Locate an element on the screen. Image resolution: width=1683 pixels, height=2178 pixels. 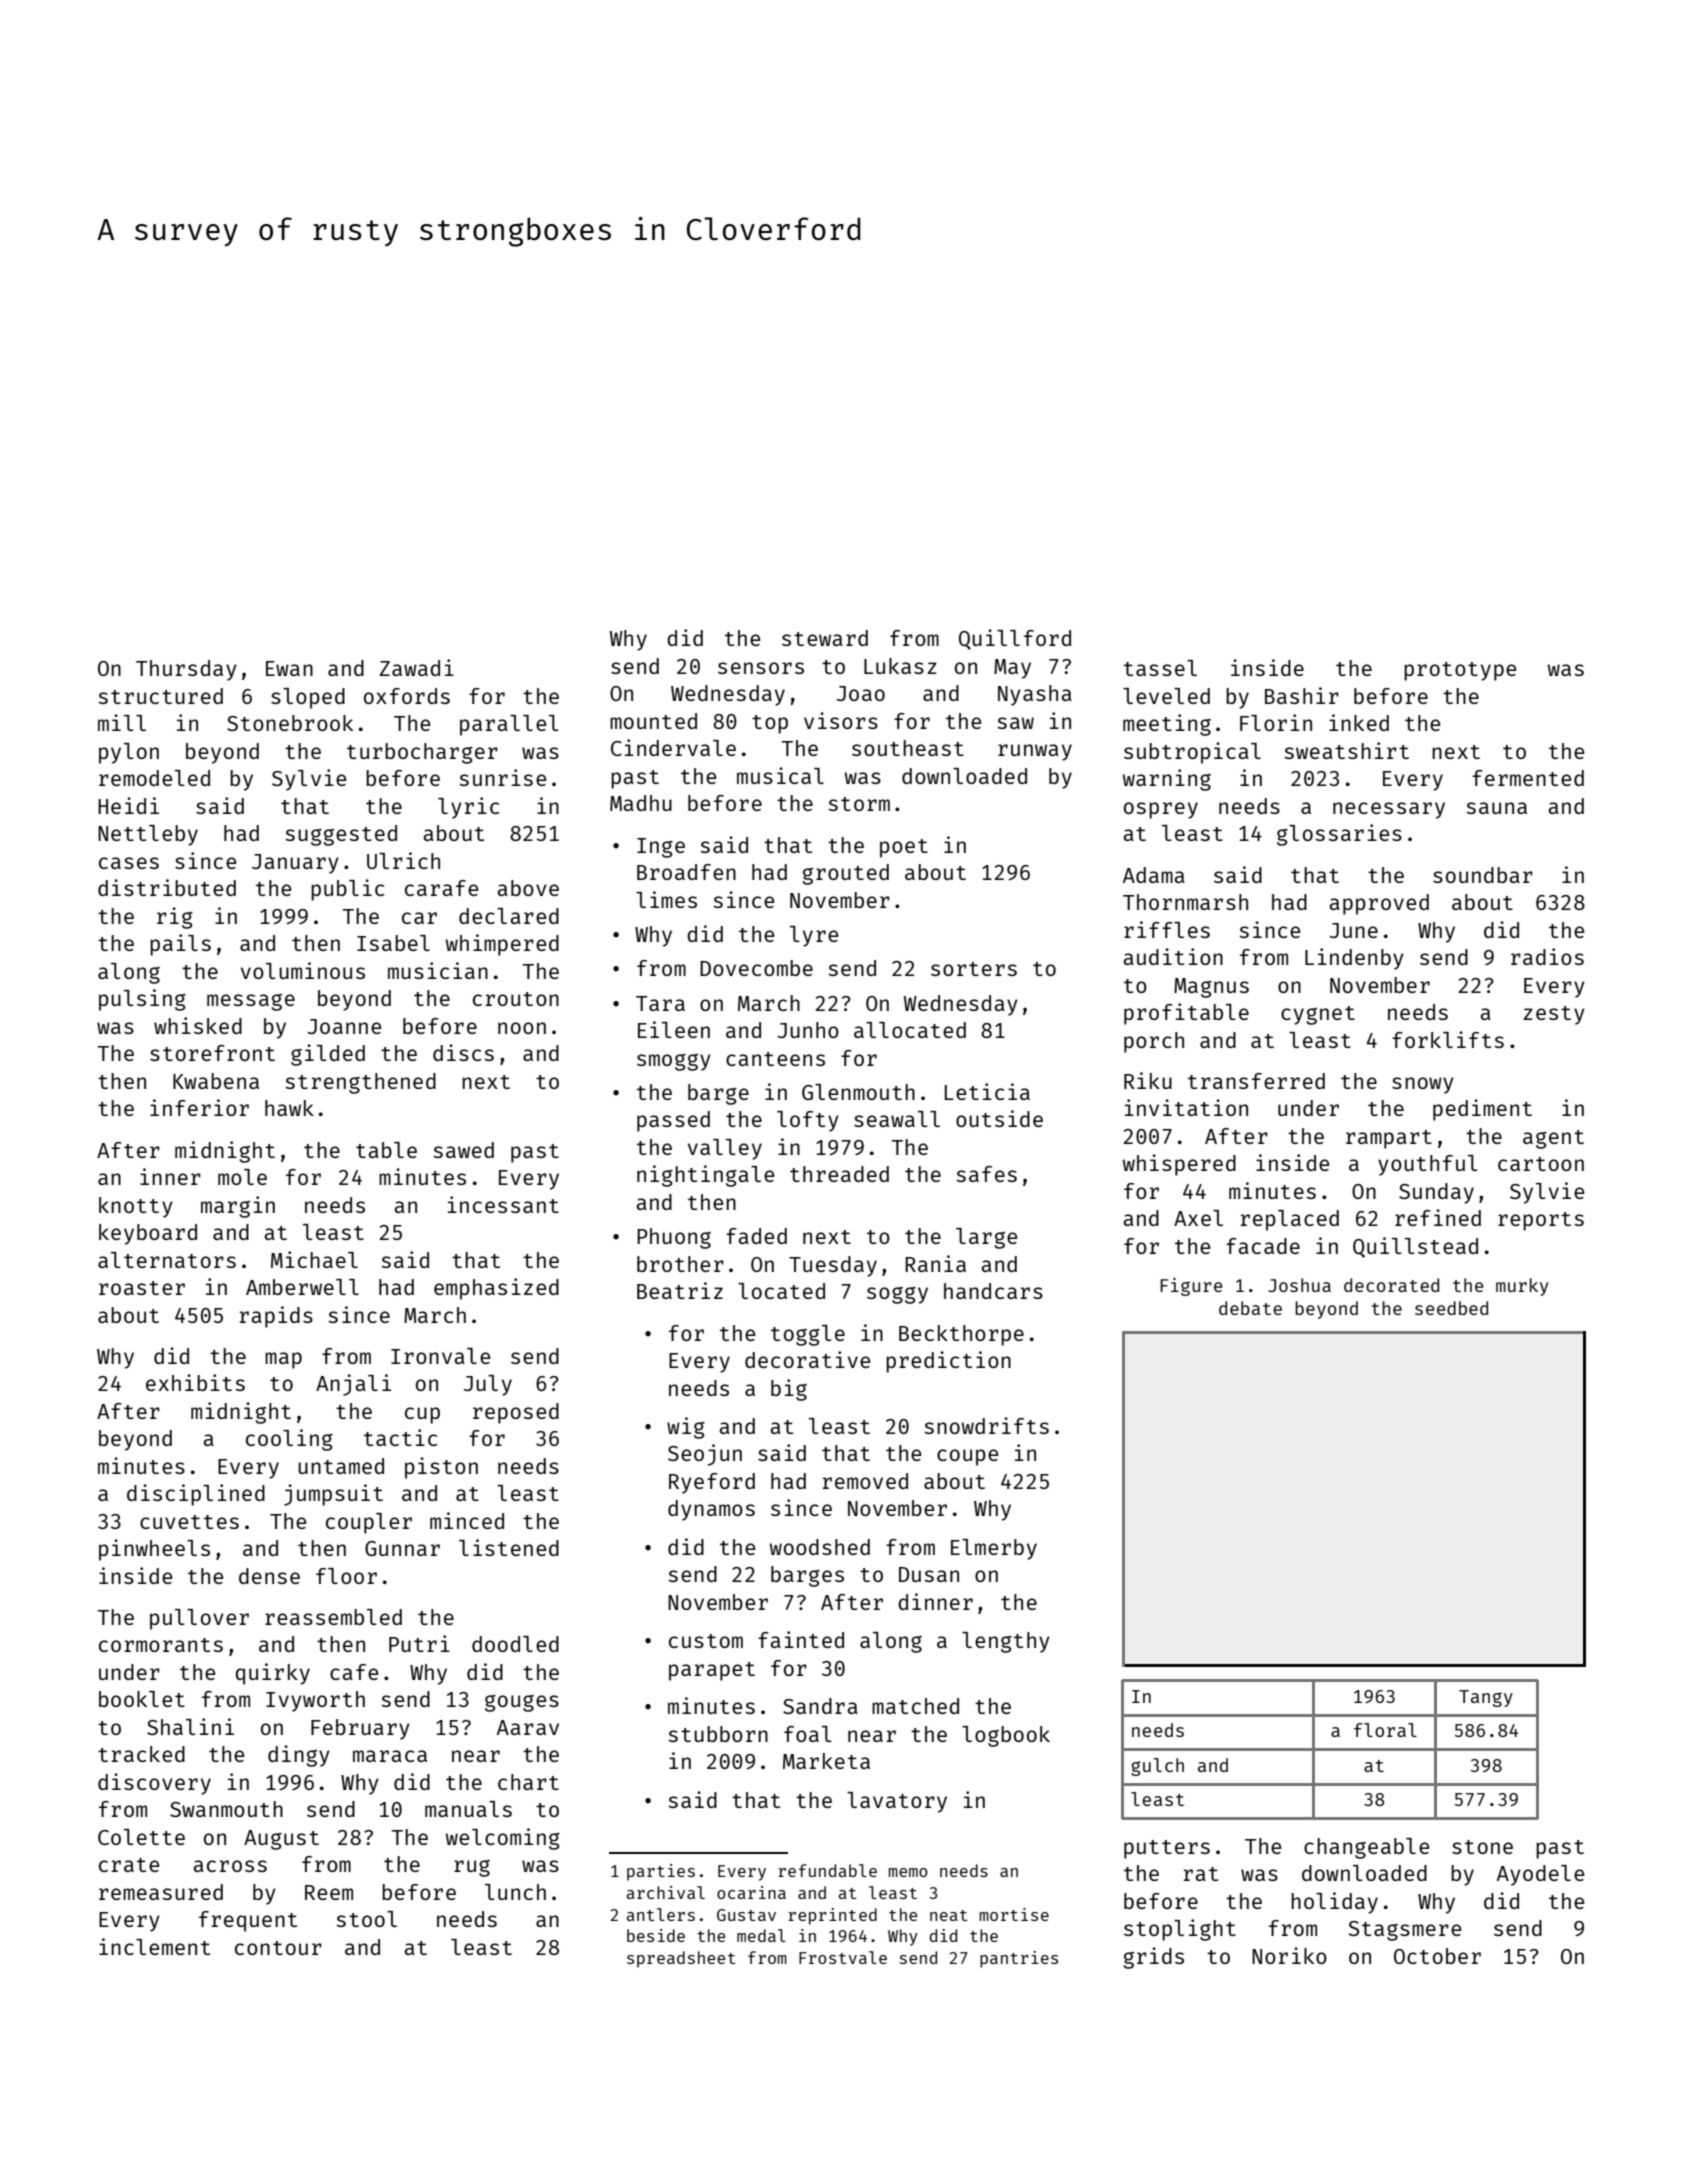
Ewan is located at coordinates (289, 668).
